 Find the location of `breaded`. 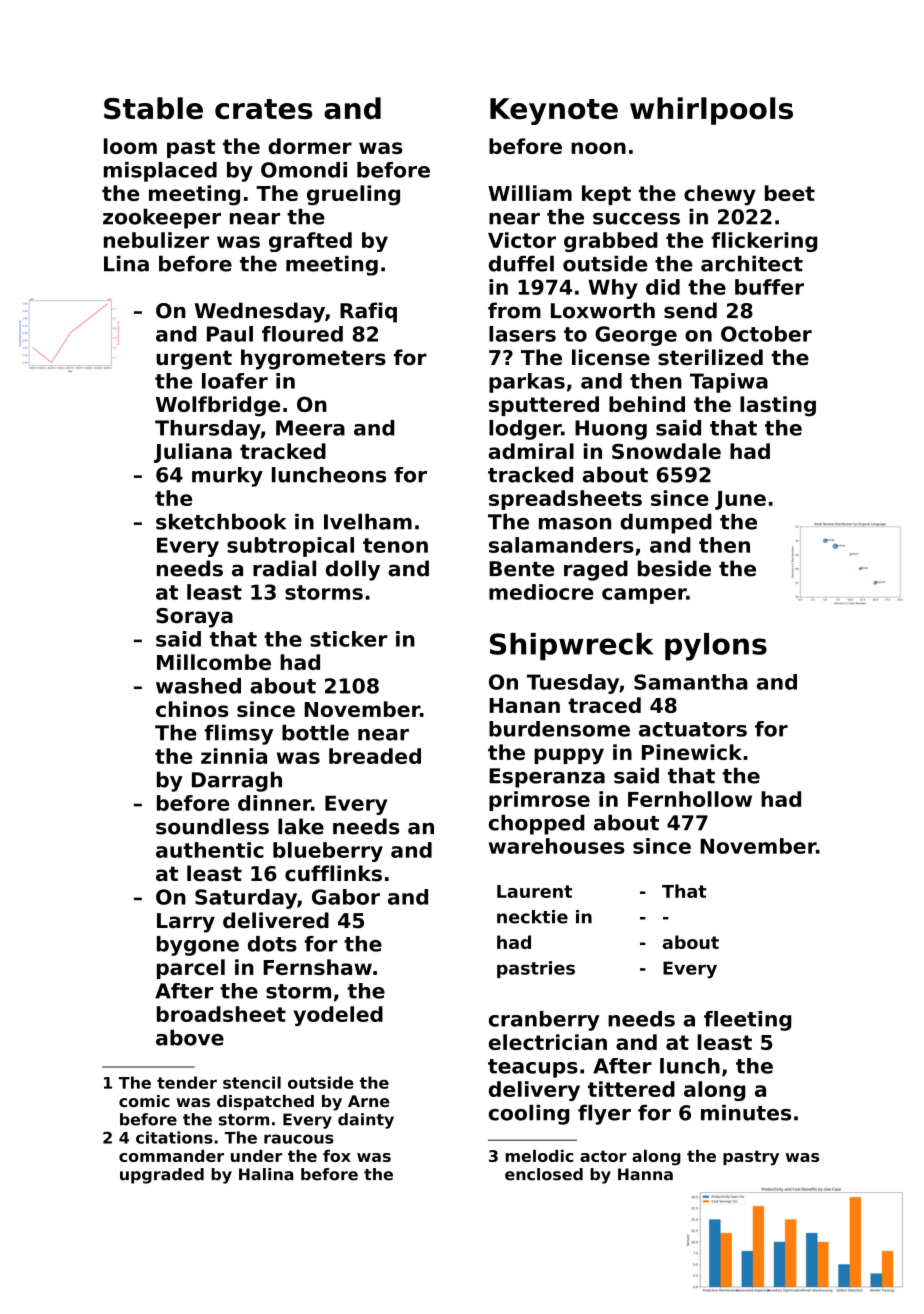

breaded is located at coordinates (375, 756).
